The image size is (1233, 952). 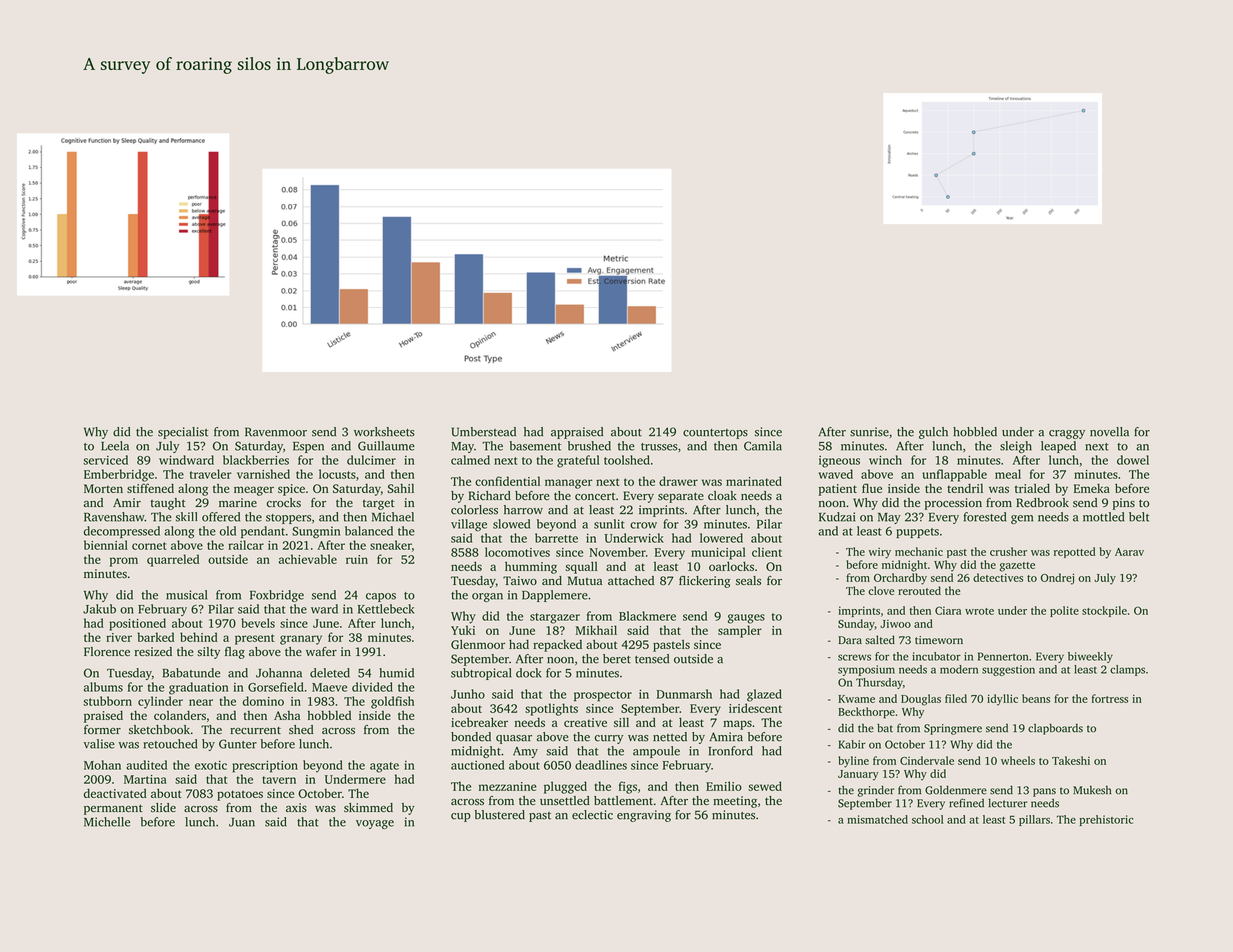 I want to click on countertops, so click(x=715, y=434).
